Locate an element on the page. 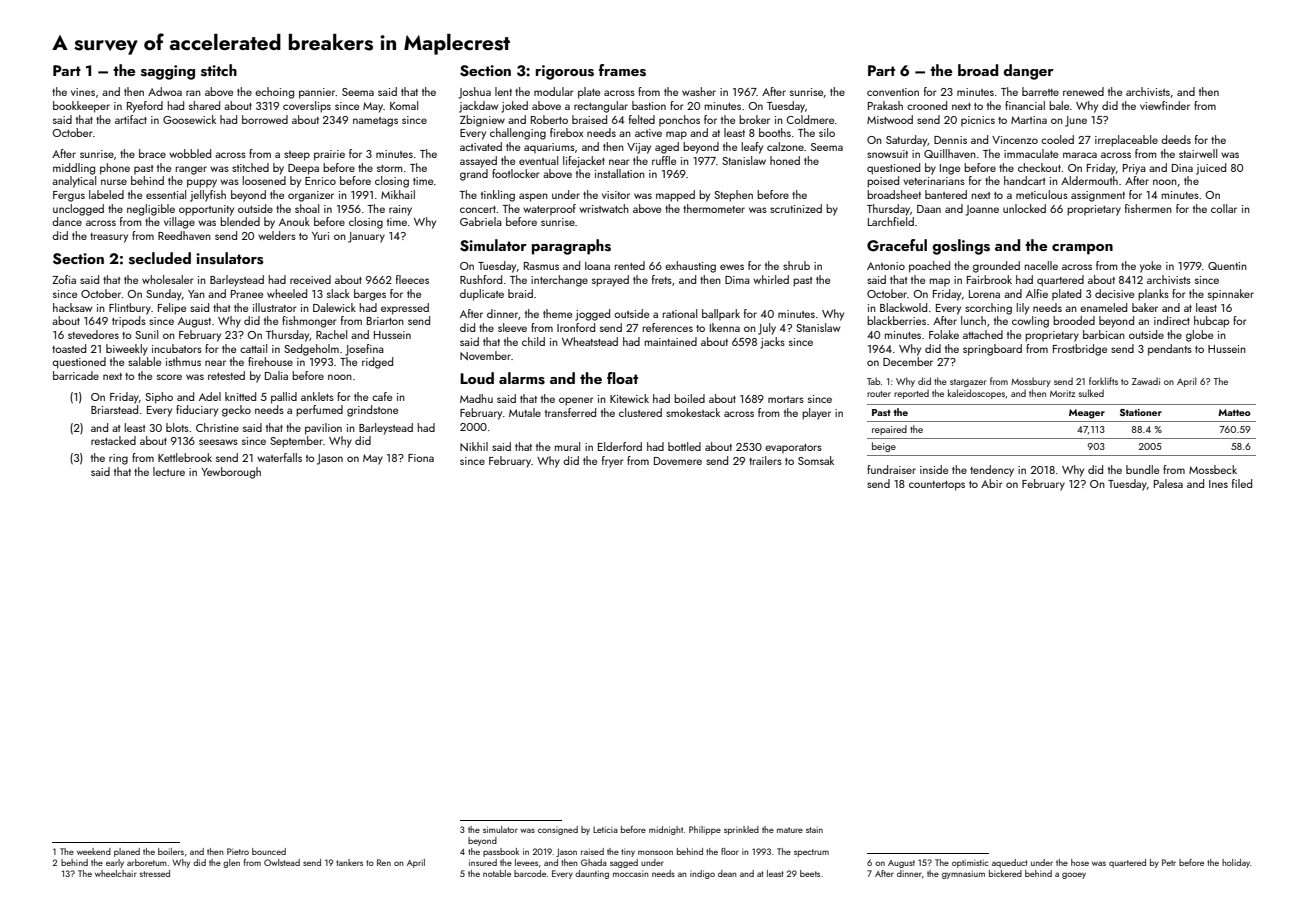 This page has height=924, width=1308. sagging is located at coordinates (168, 72).
